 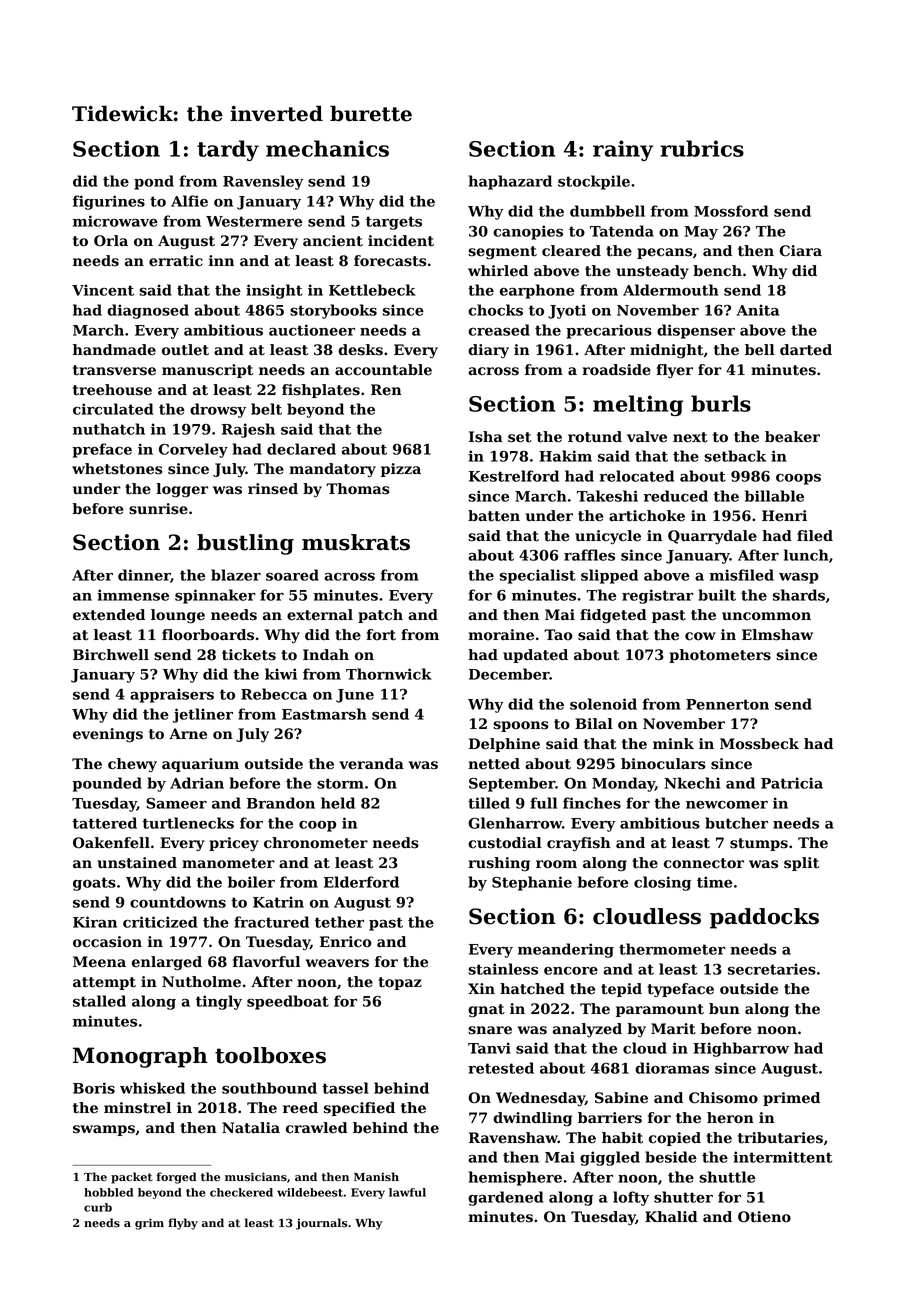 What do you see at coordinates (772, 969) in the image?
I see `secretaries` at bounding box center [772, 969].
